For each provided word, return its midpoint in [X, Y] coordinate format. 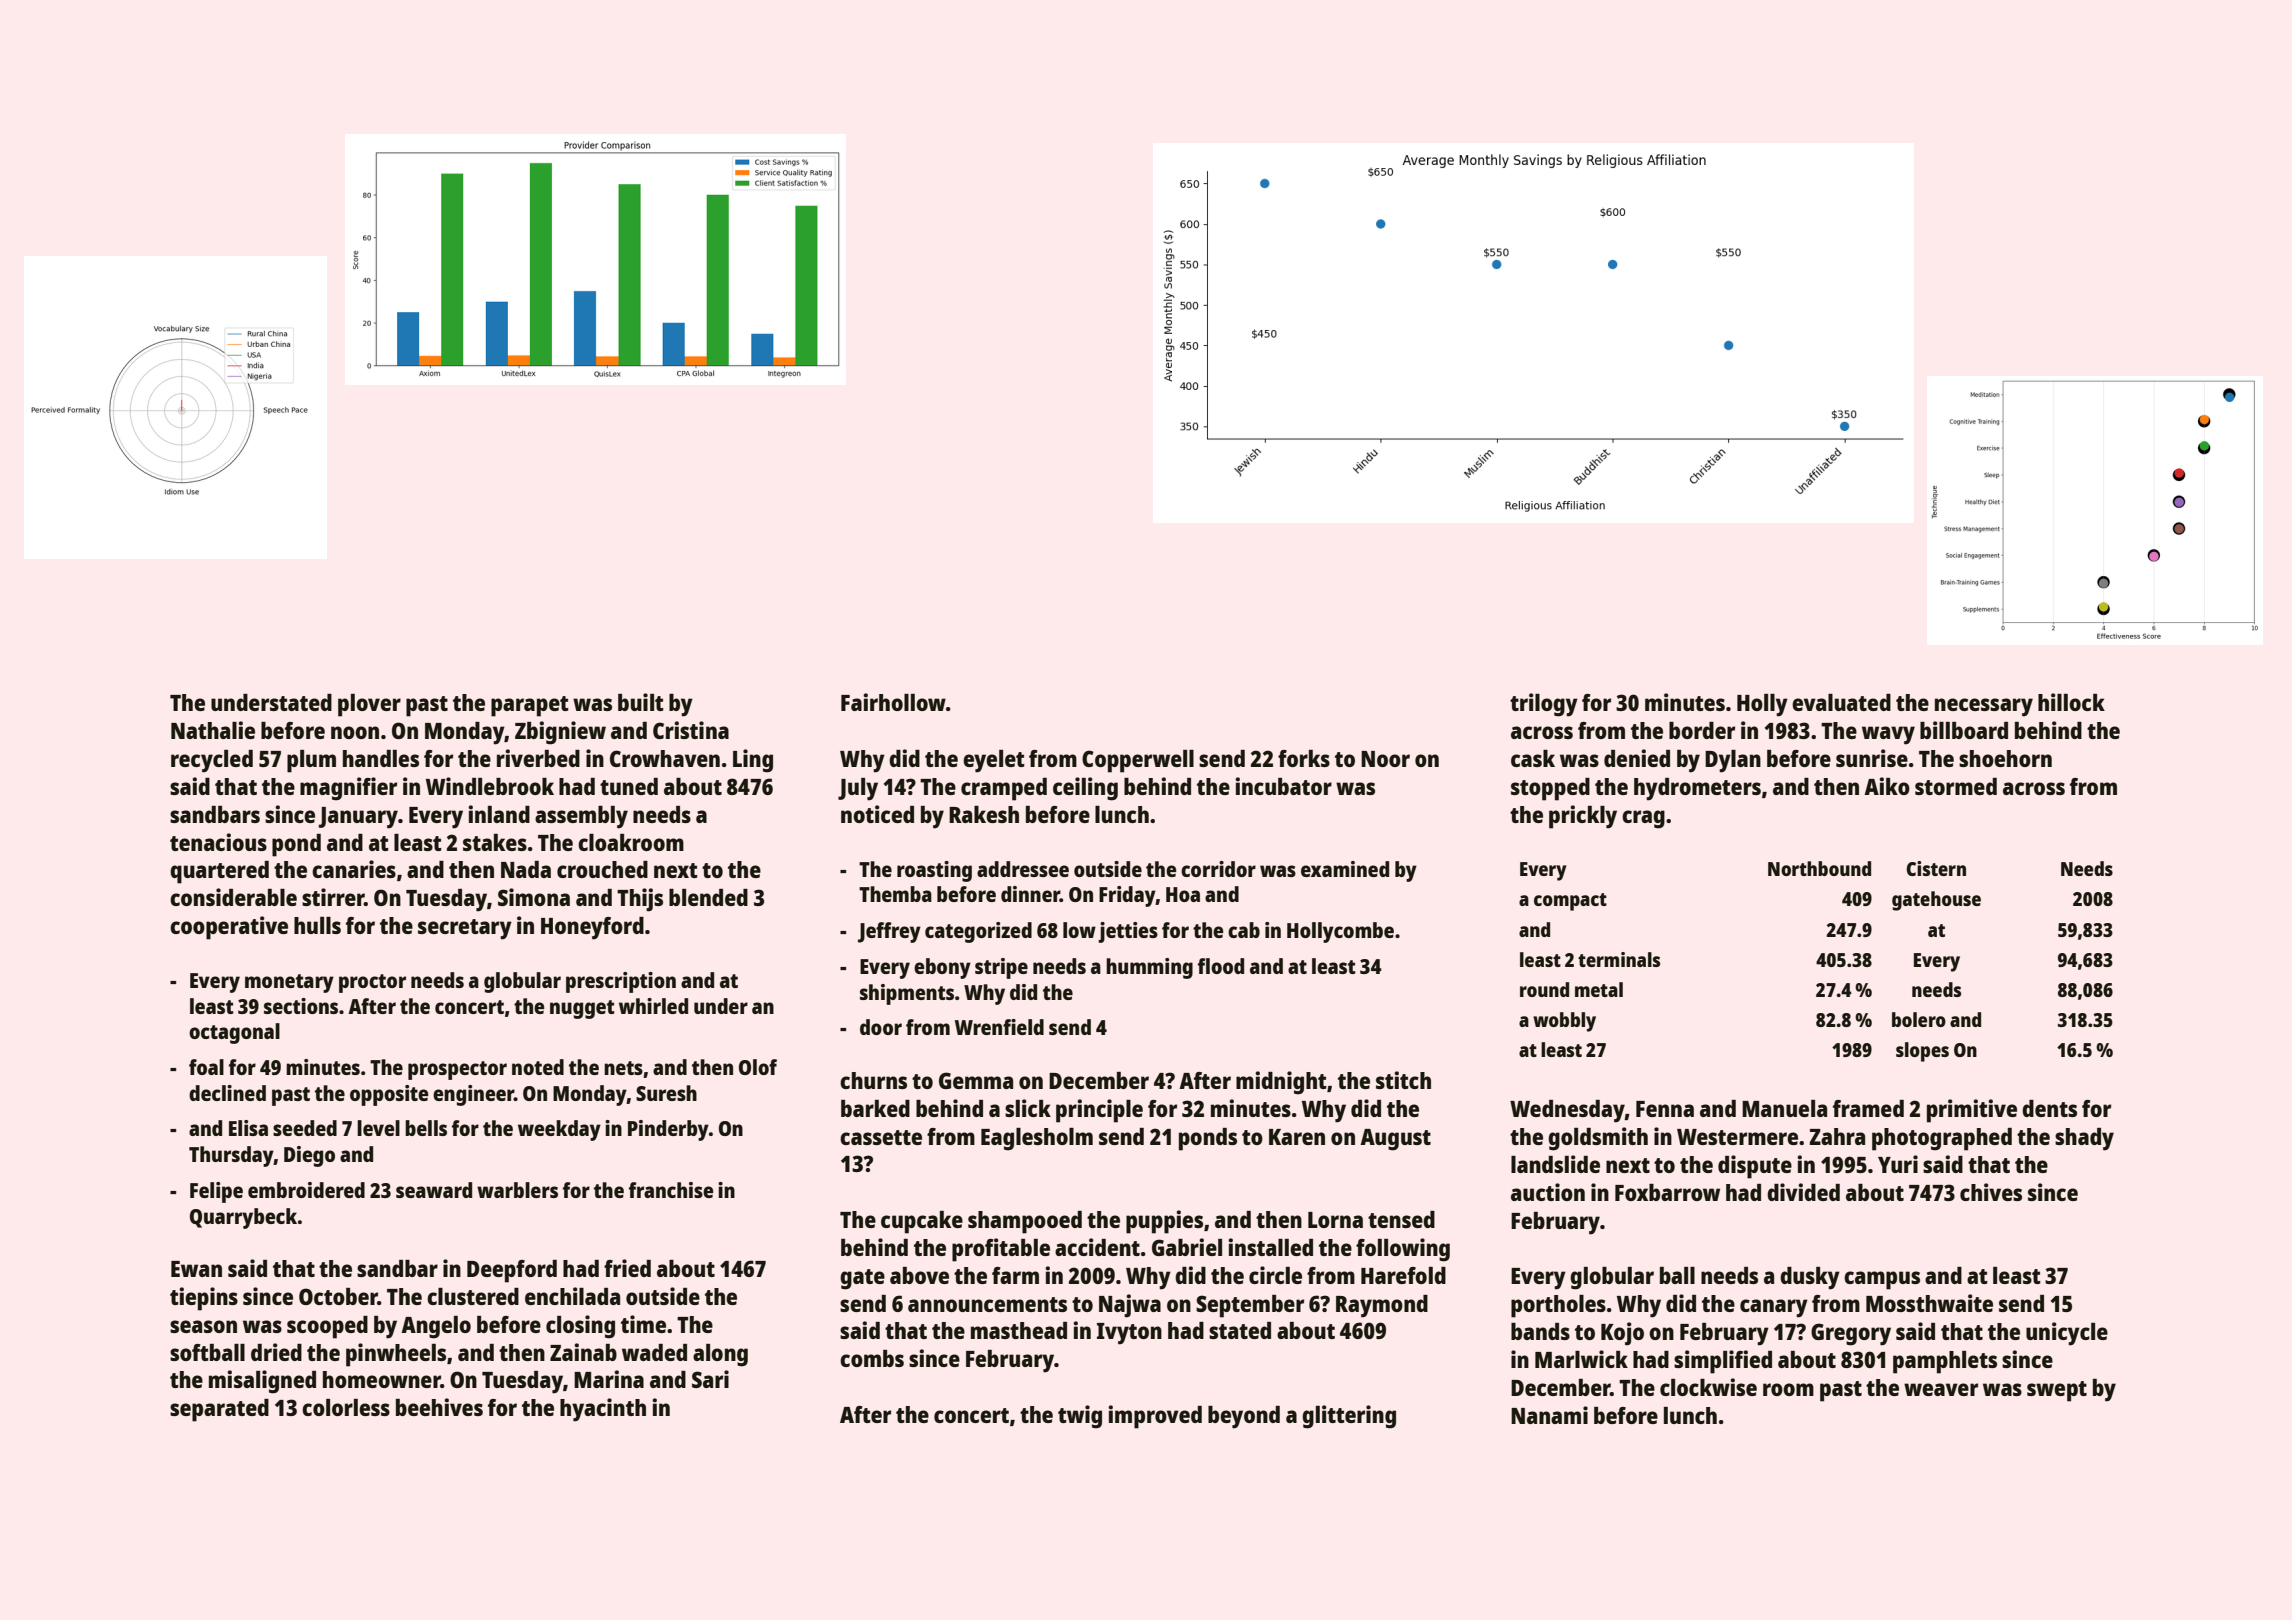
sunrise [1872, 758]
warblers [517, 1190]
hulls [317, 925]
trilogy [1544, 705]
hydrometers [1697, 789]
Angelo [436, 1327]
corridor [1218, 869]
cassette [881, 1137]
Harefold [1403, 1275]
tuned [629, 786]
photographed [1942, 1139]
